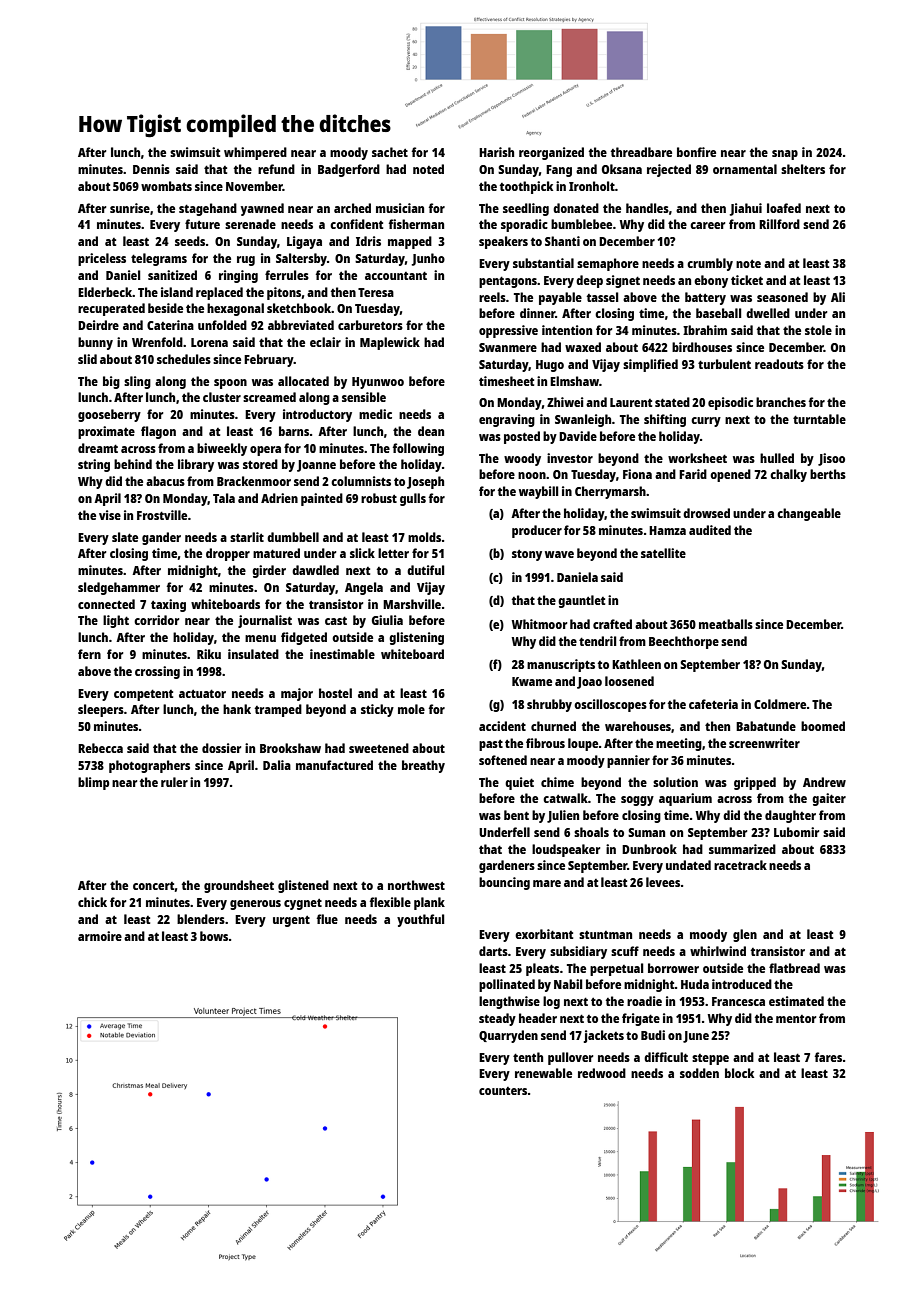 This page has width=924, height=1308. I want to click on loafed, so click(784, 208).
